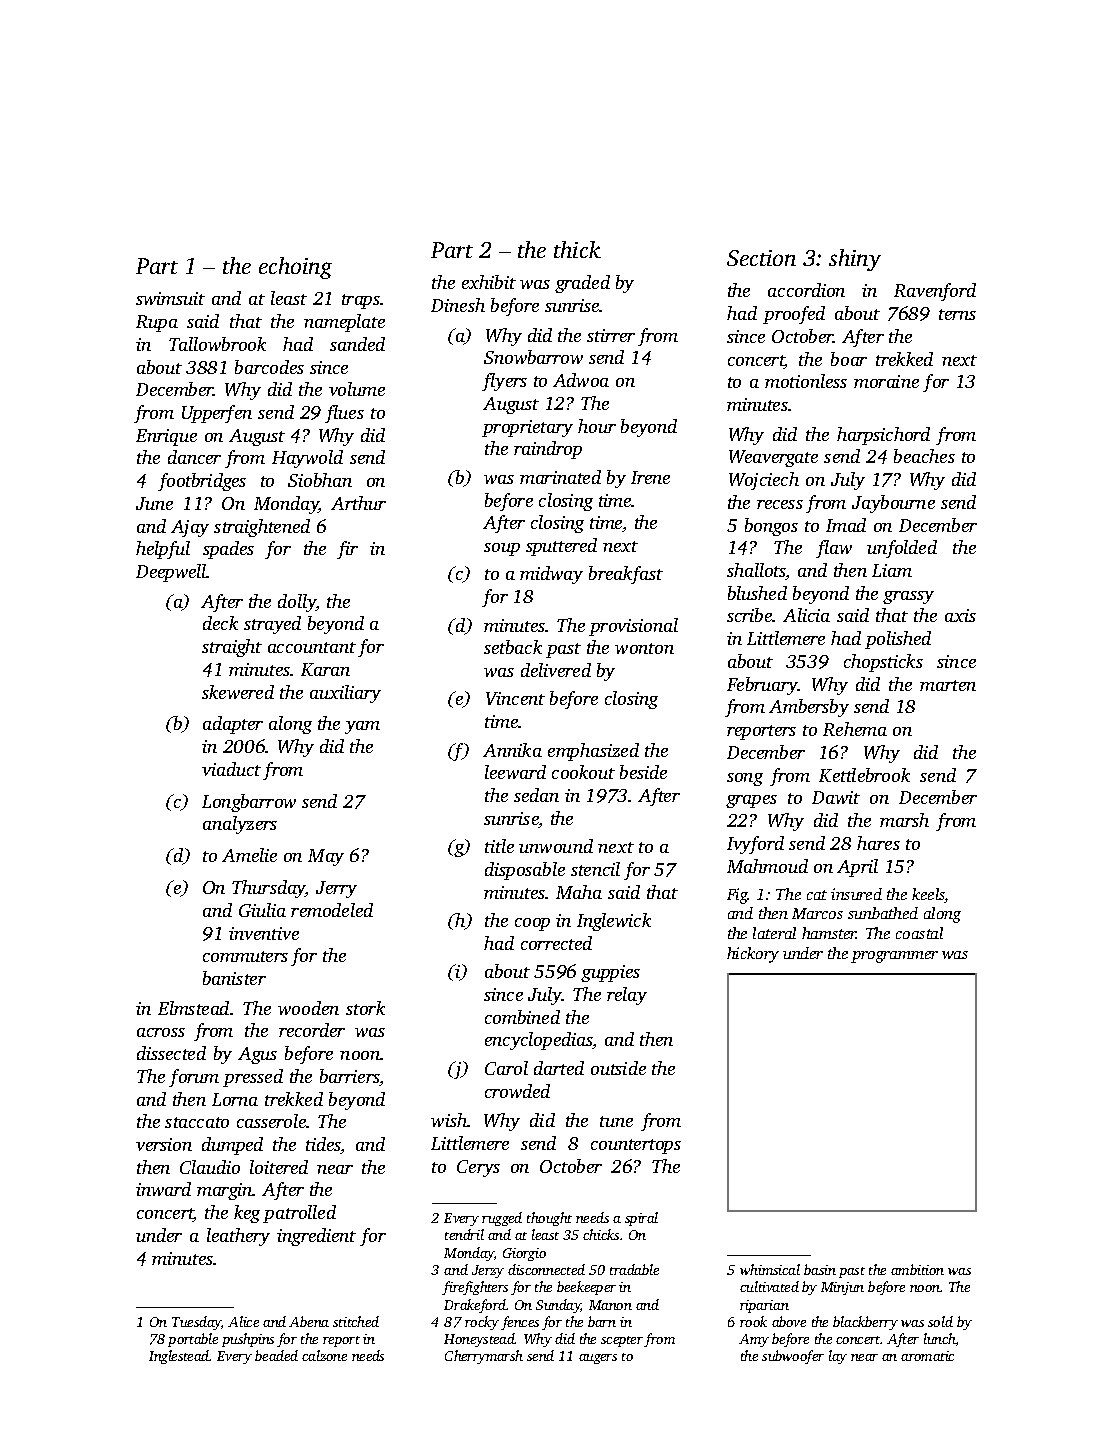 This image has width=1113, height=1441. Describe the element at coordinates (533, 357) in the image. I see `Snowbarrow` at that location.
